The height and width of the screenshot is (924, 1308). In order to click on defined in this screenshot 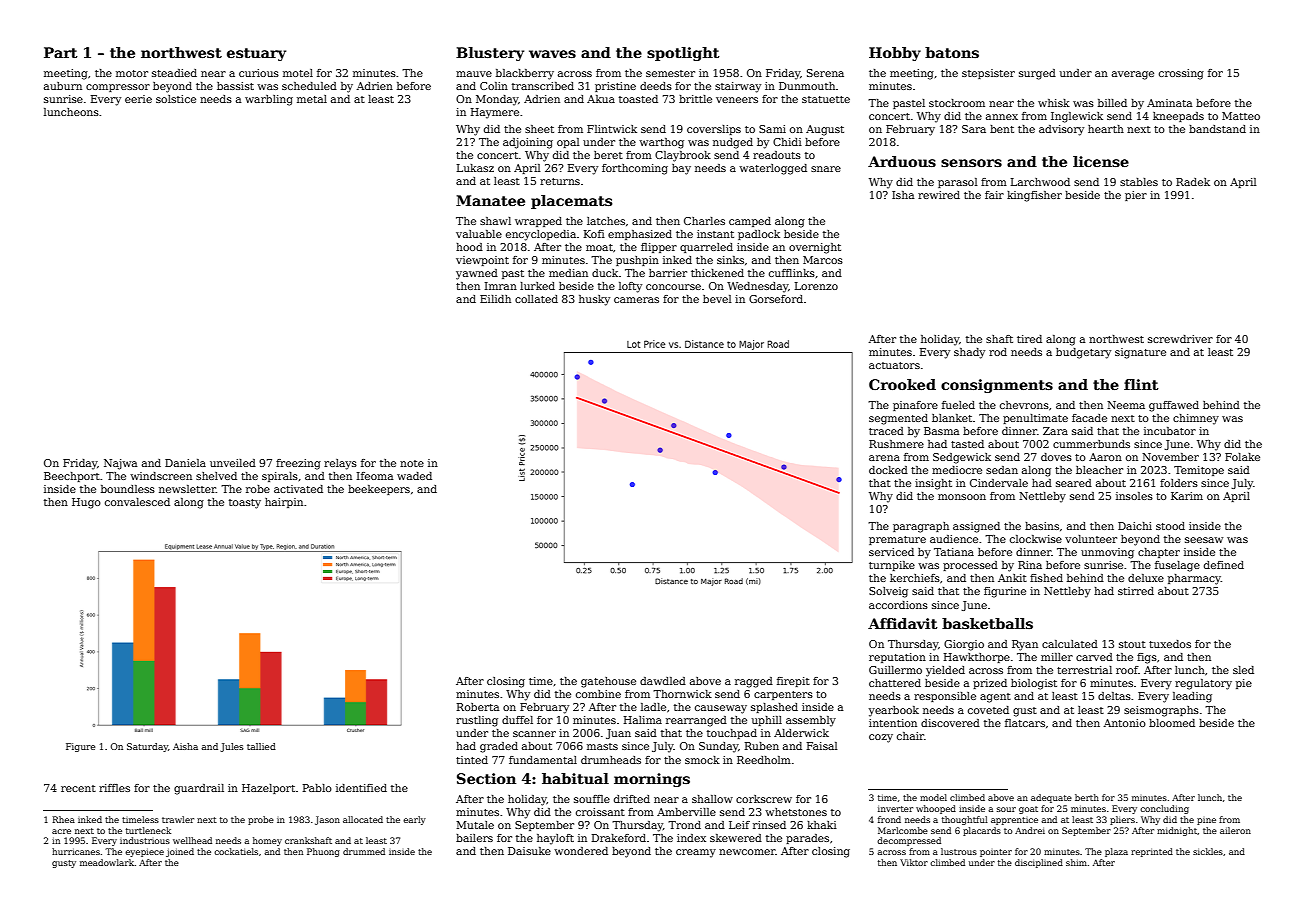, I will do `click(1224, 565)`.
